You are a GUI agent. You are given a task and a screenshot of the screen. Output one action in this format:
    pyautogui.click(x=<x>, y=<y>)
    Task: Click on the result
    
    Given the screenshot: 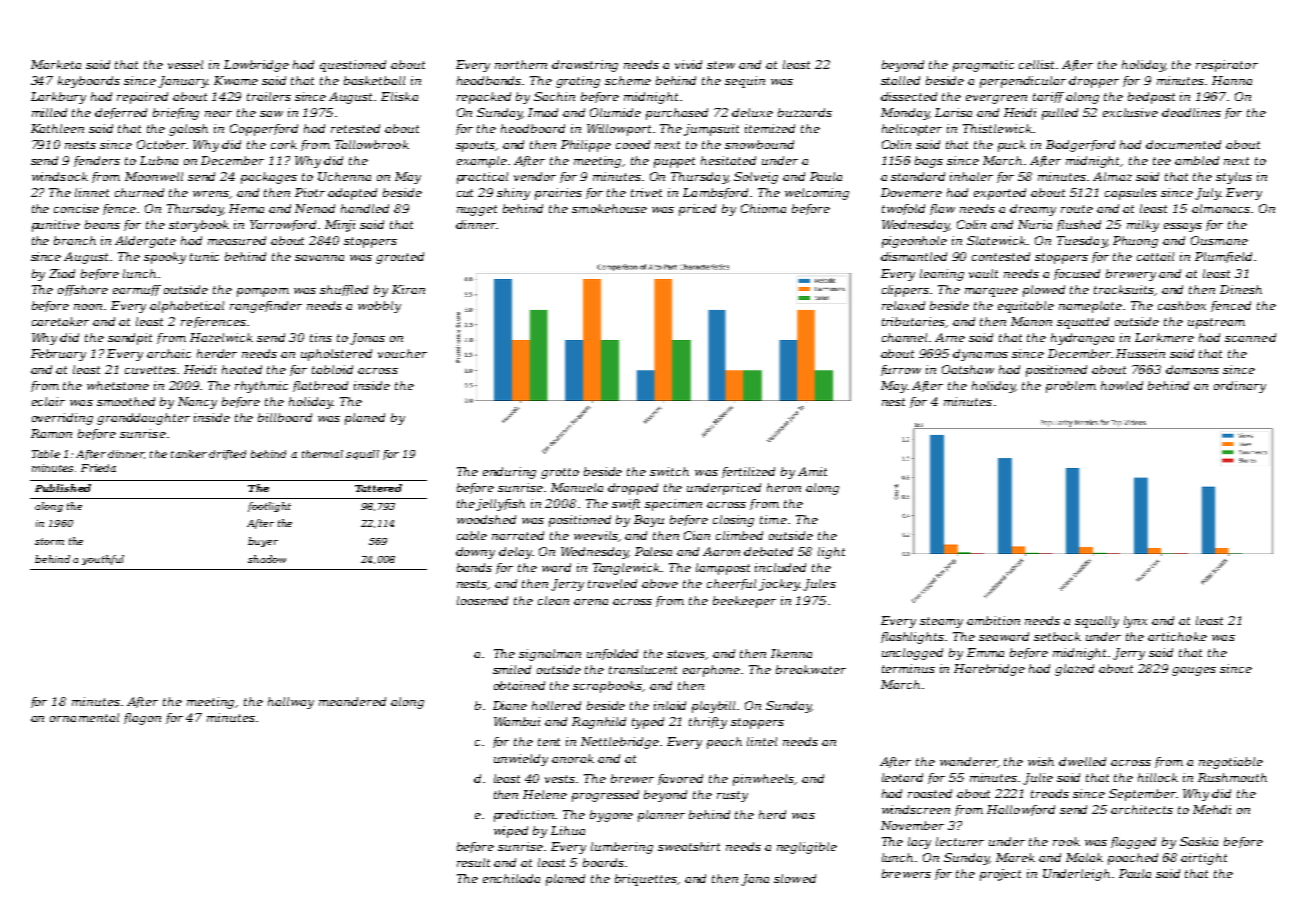 What is the action you would take?
    pyautogui.click(x=473, y=862)
